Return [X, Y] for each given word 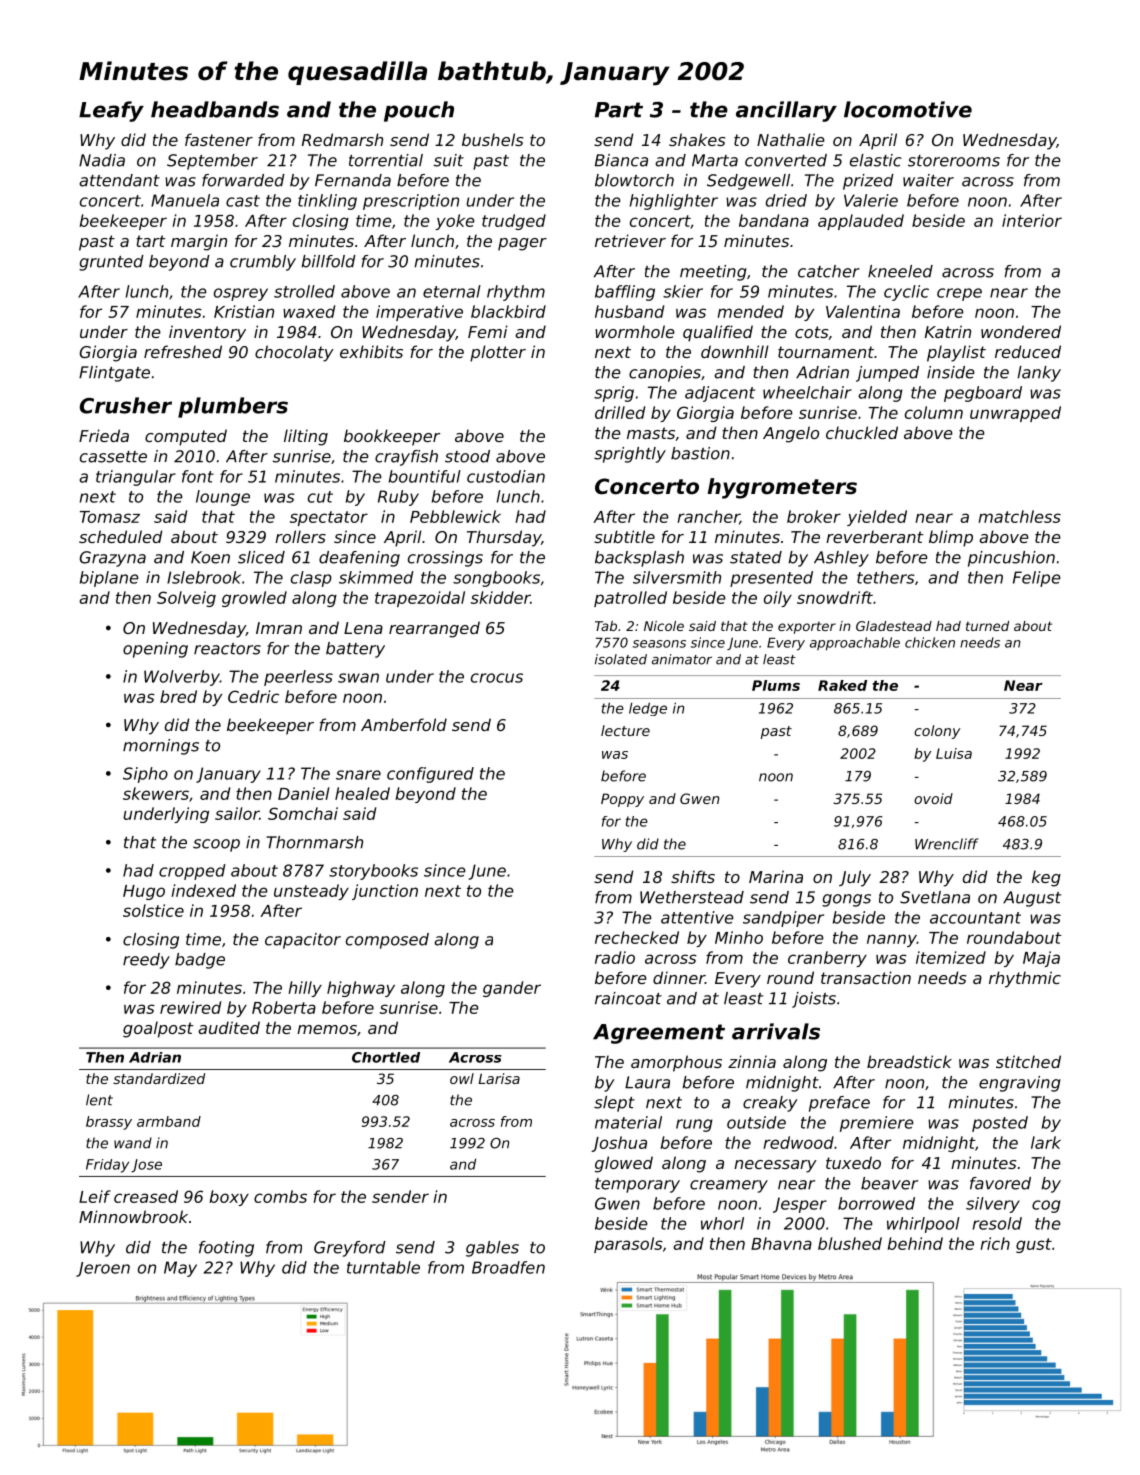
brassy [109, 1123]
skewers [156, 793]
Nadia [102, 160]
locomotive [908, 109]
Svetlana [935, 897]
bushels [492, 139]
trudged [514, 222]
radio [615, 957]
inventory [207, 333]
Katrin [948, 331]
